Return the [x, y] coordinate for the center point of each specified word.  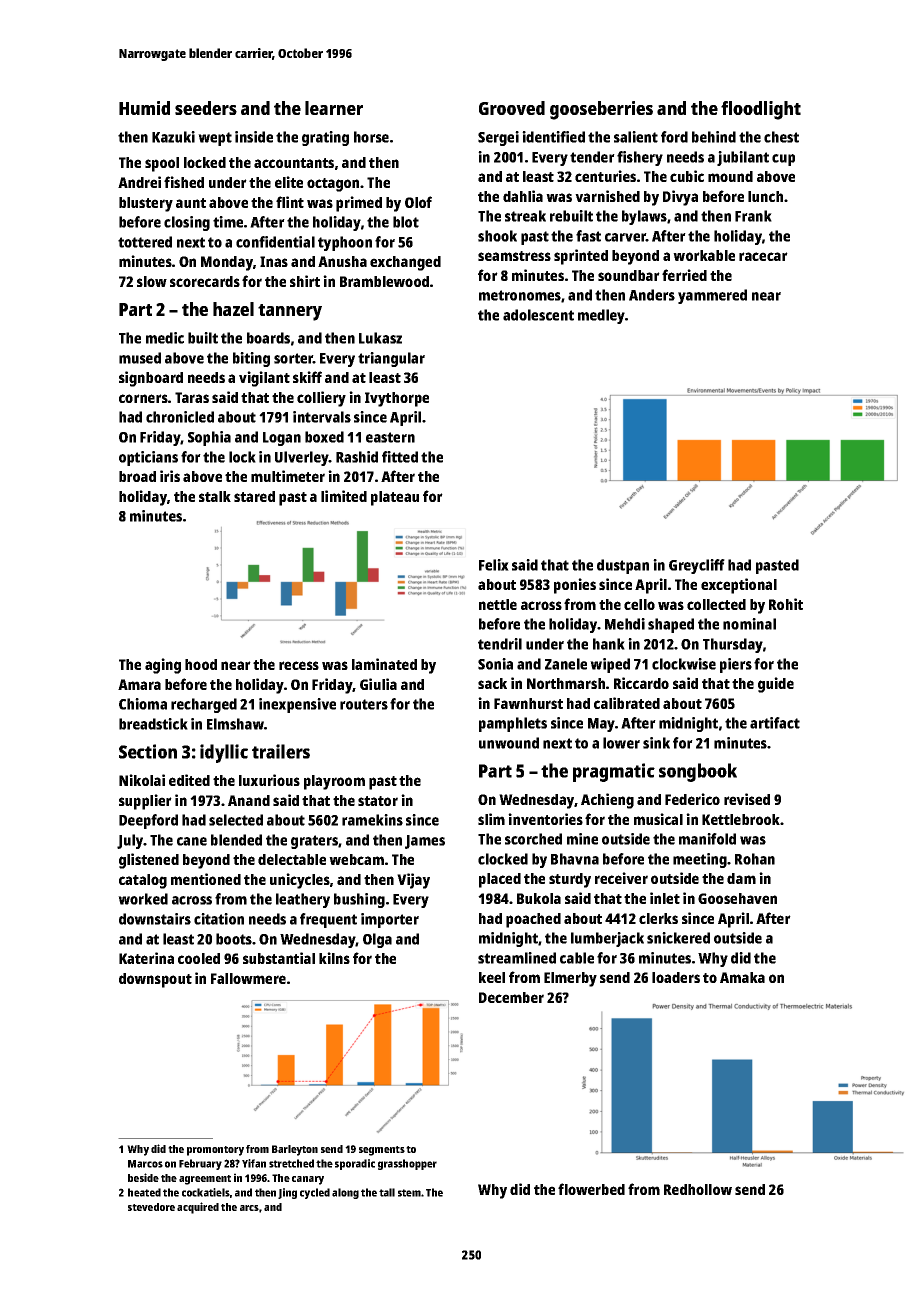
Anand [249, 800]
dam [741, 878]
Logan [282, 439]
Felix [494, 565]
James [425, 842]
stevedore [151, 1207]
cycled [315, 1193]
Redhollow [698, 1189]
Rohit [786, 604]
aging [163, 666]
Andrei [139, 182]
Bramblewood [384, 281]
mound [730, 176]
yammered [712, 296]
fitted [400, 457]
